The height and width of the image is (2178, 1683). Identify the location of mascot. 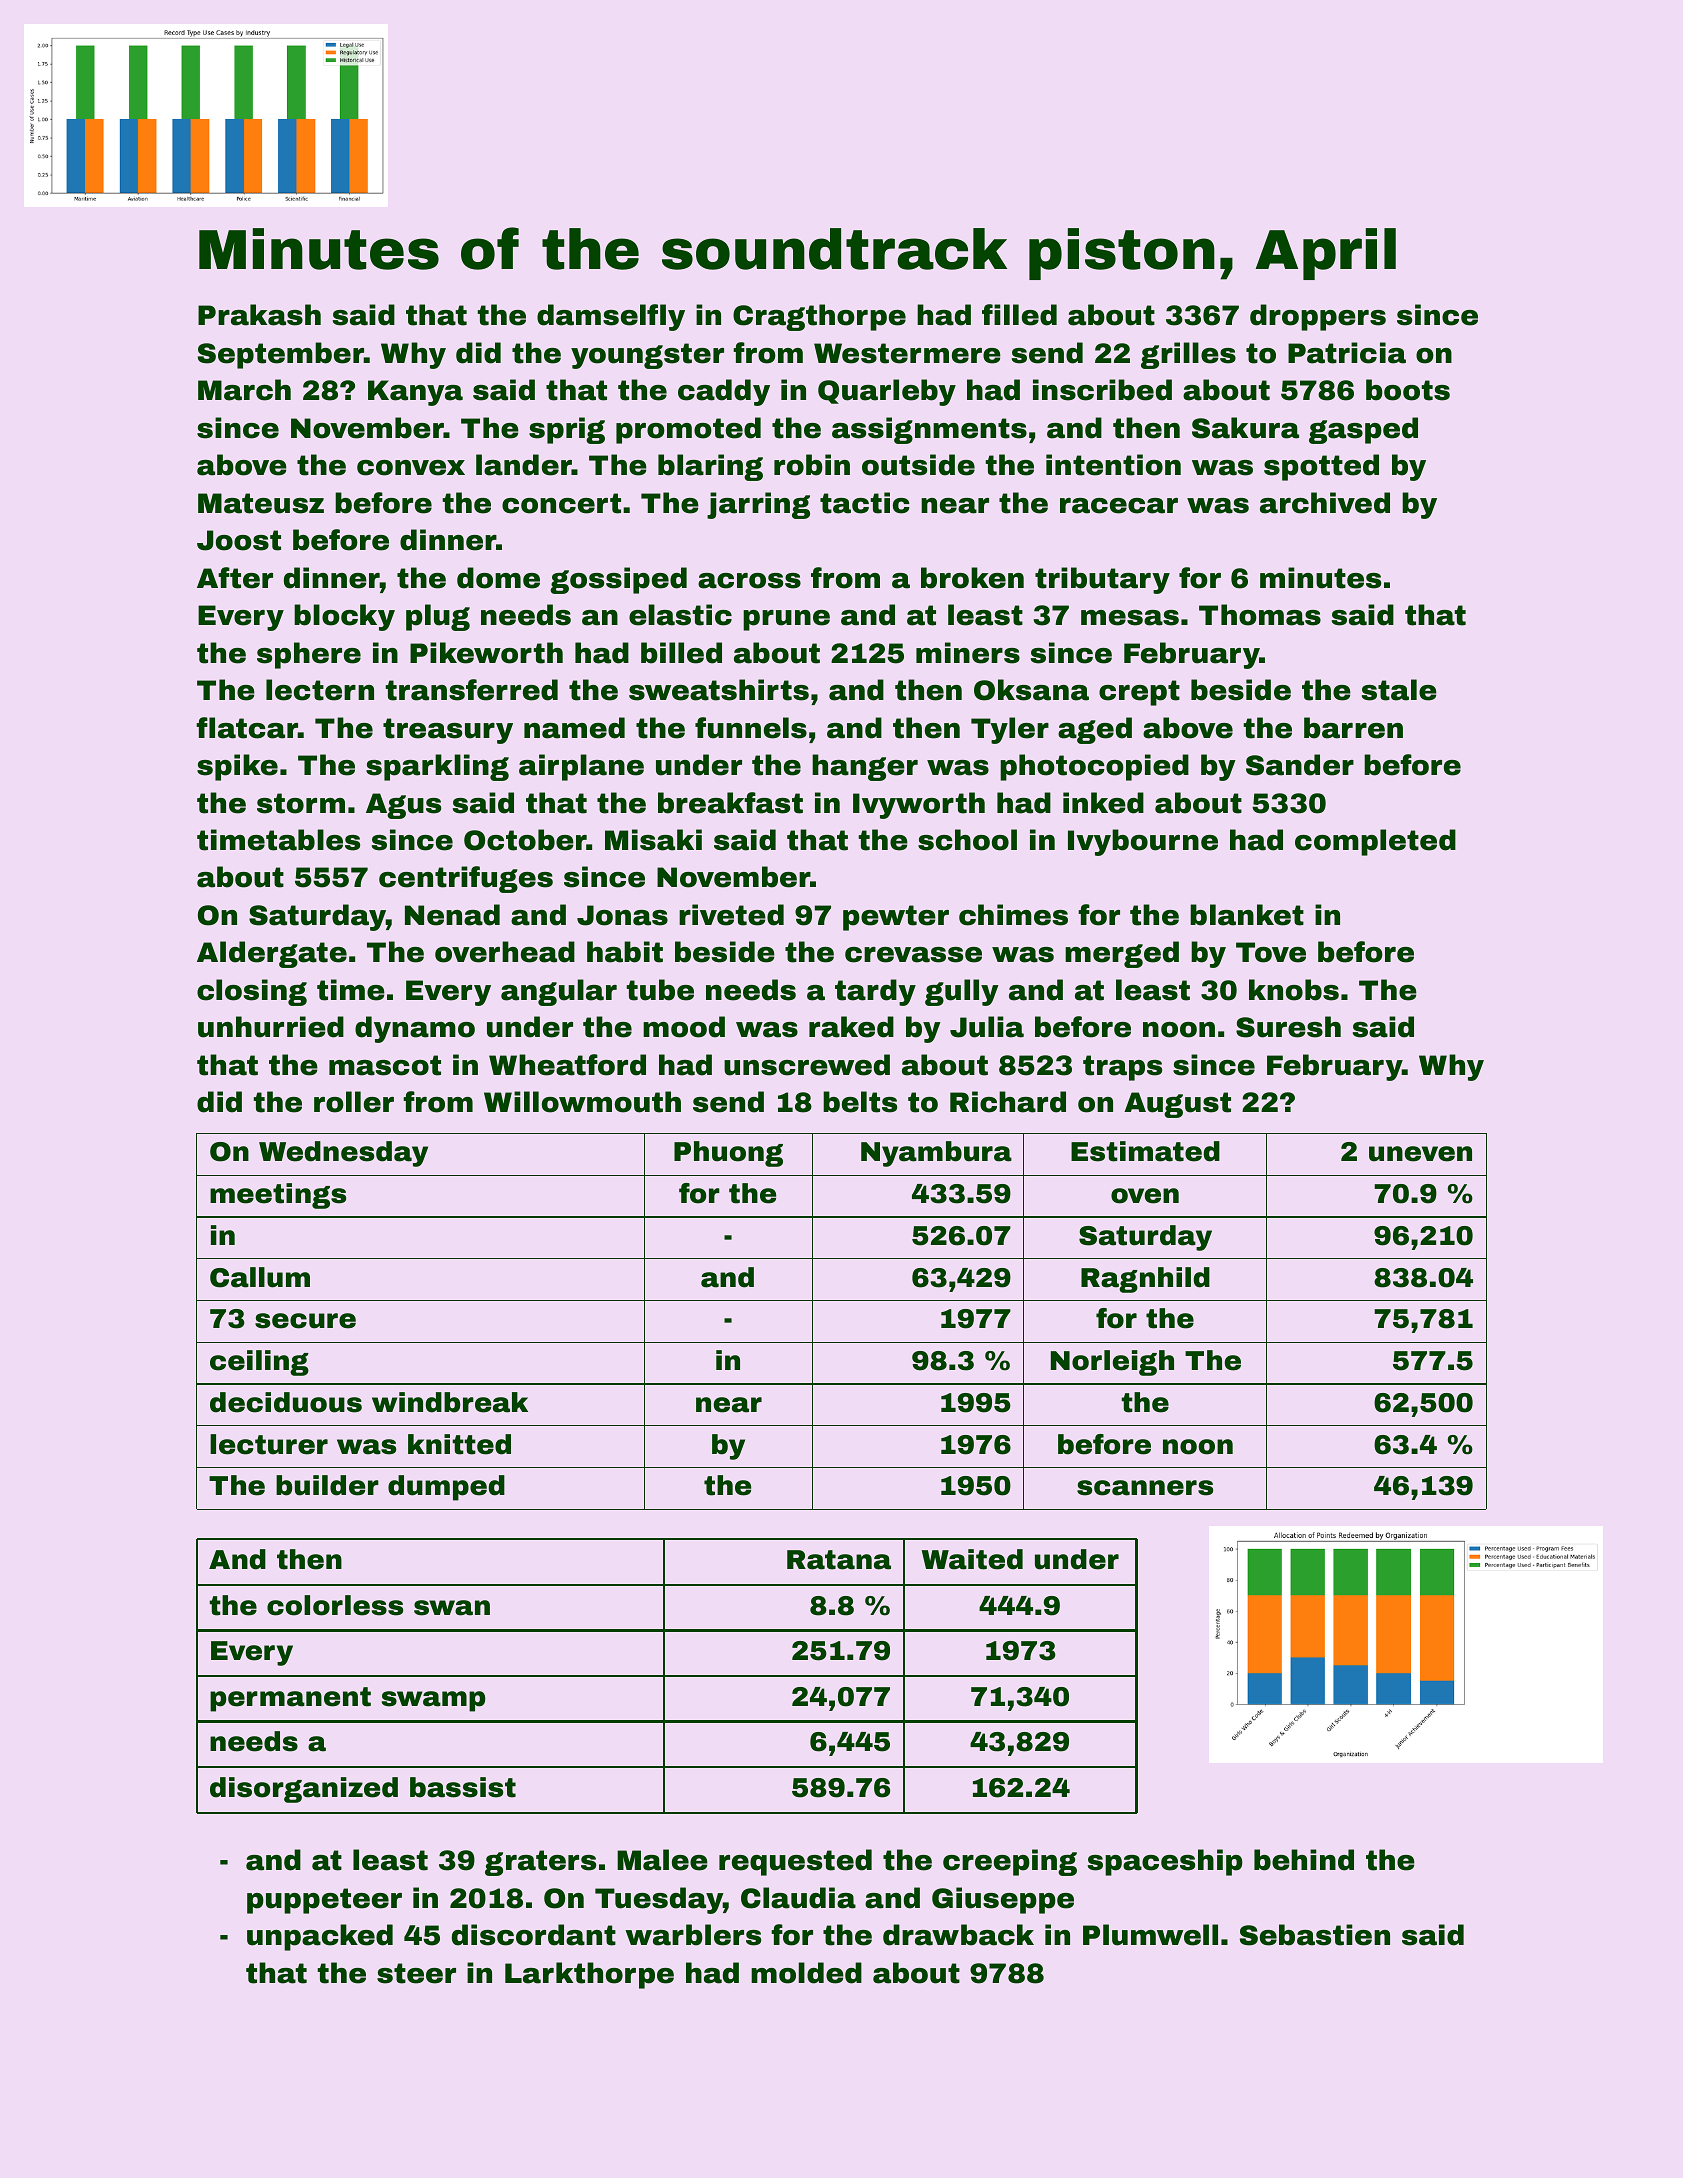
(385, 1065).
